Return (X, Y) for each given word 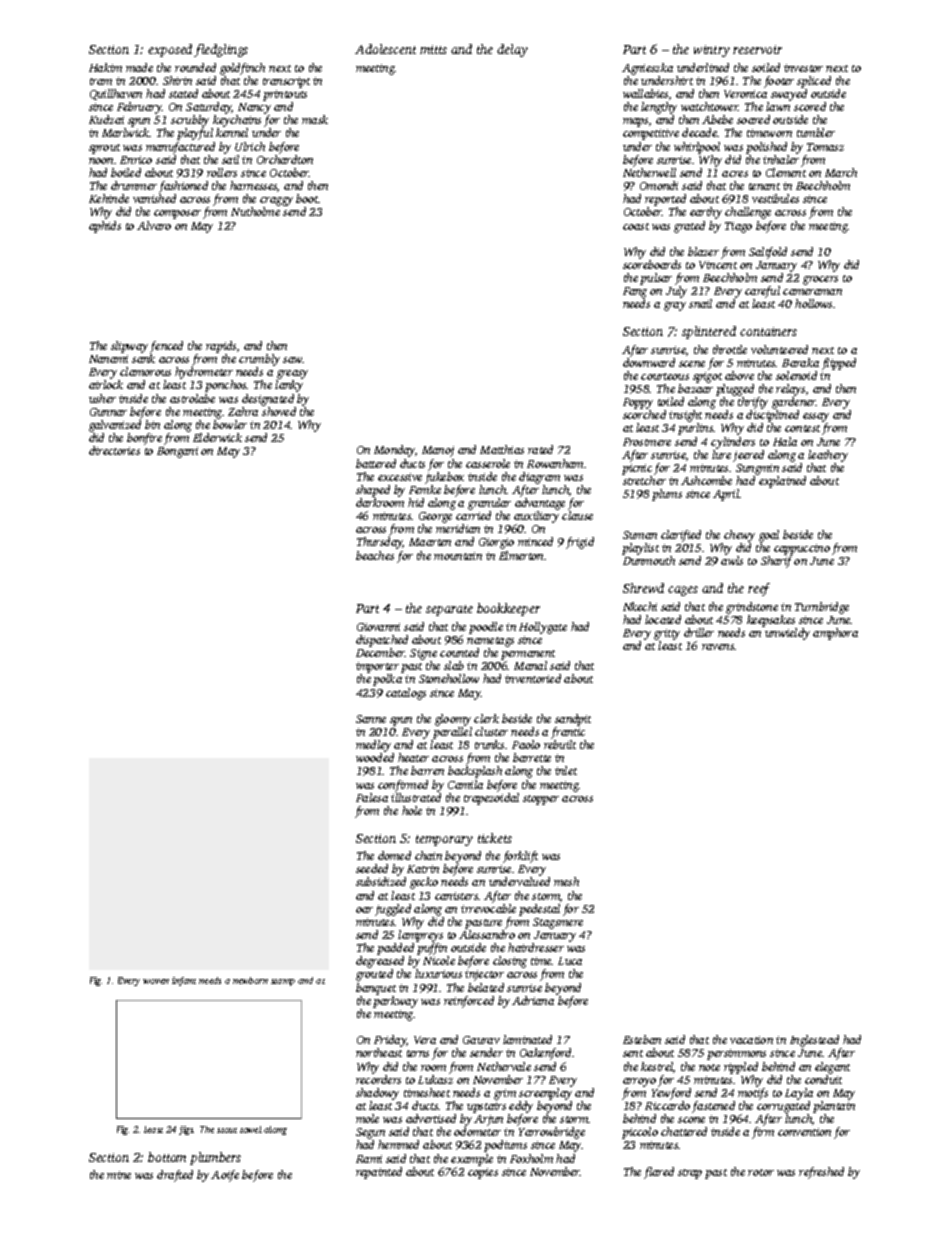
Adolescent (385, 49)
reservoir (757, 49)
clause (577, 515)
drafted (175, 1176)
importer (377, 667)
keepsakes (771, 621)
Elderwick (217, 437)
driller (699, 632)
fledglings (221, 50)
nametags (490, 642)
